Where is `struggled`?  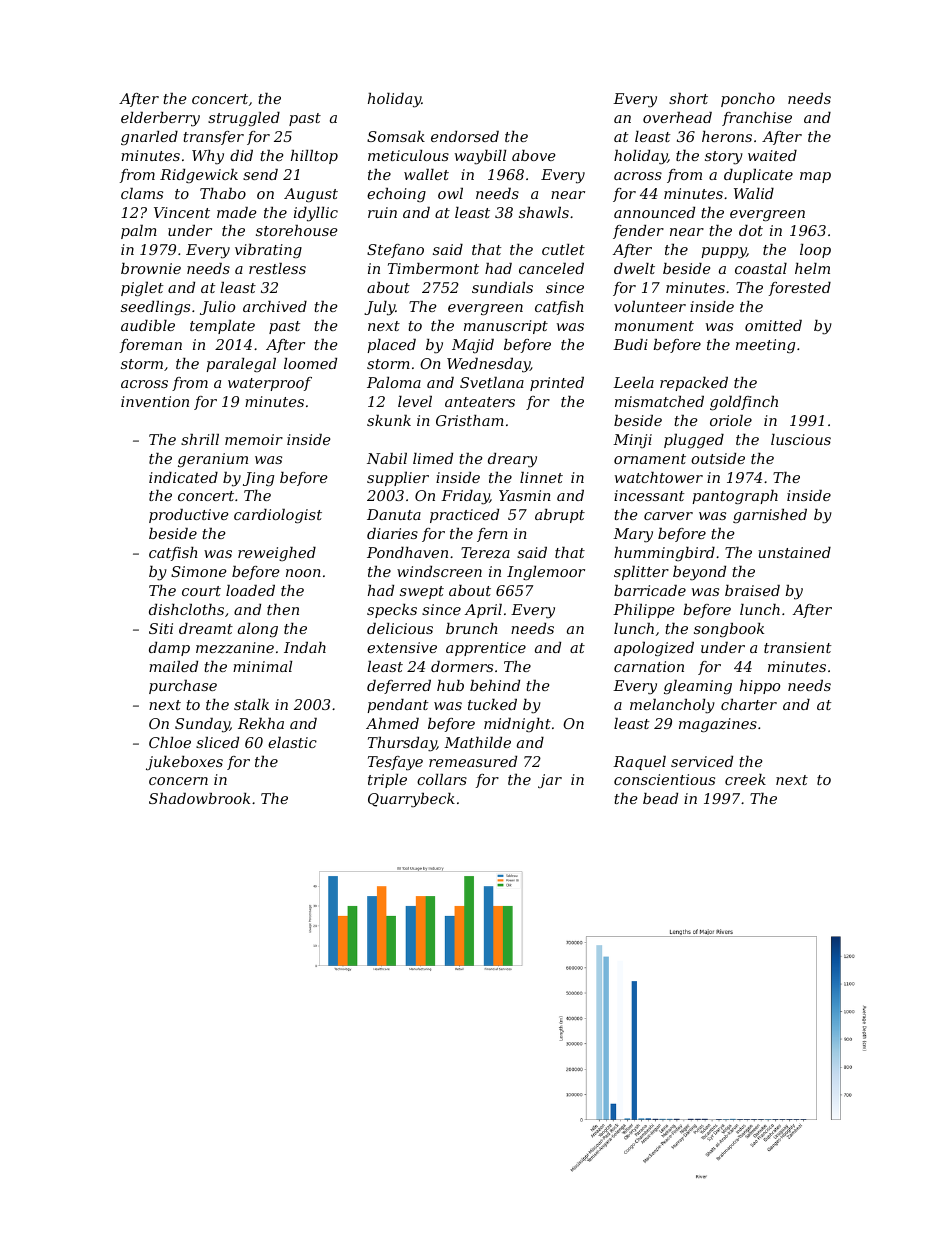 struggled is located at coordinates (244, 119).
